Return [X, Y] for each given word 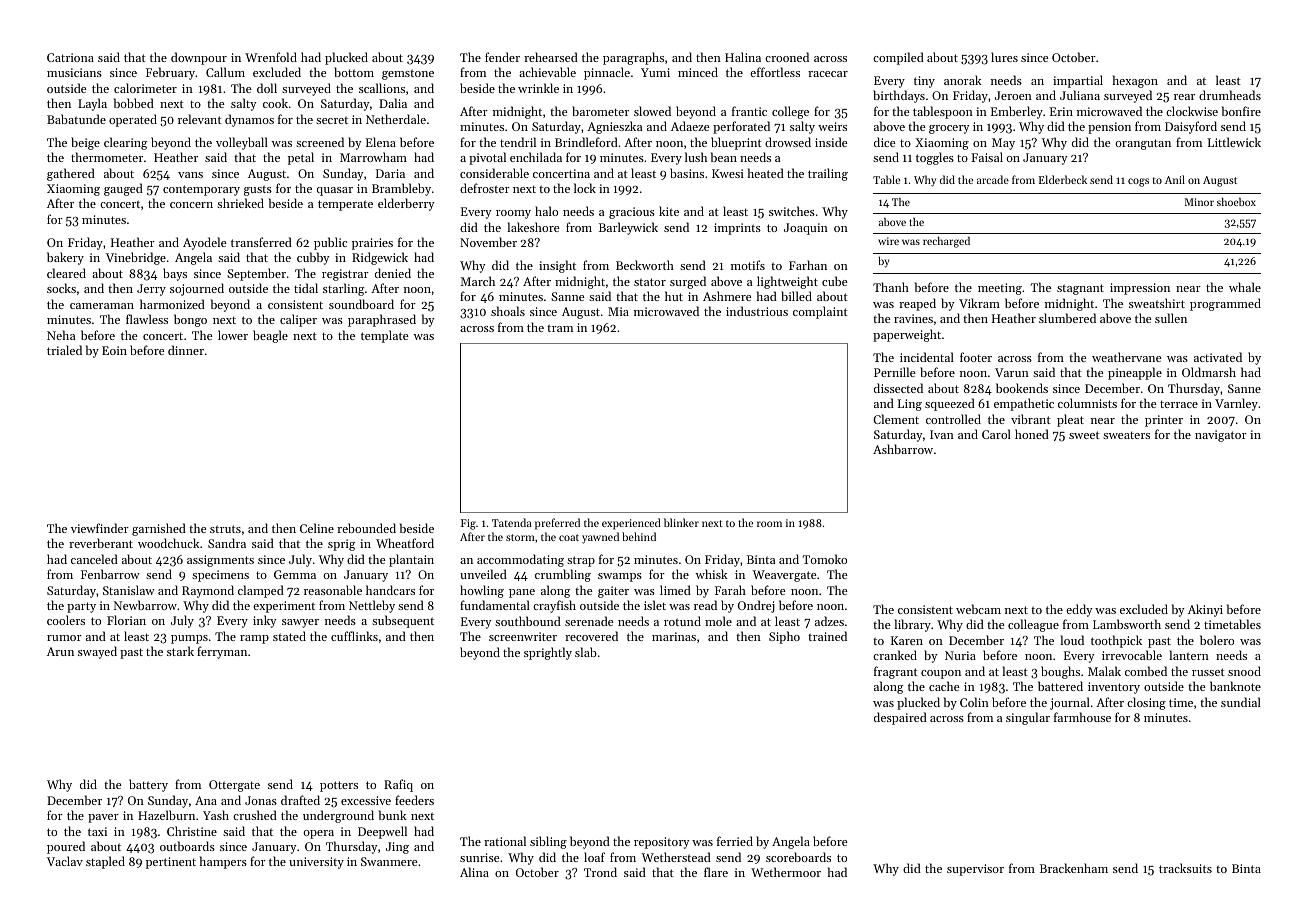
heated [766, 173]
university [316, 863]
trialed [64, 350]
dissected [898, 388]
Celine [317, 528]
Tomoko [825, 559]
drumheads [1230, 95]
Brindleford [586, 142]
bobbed [134, 103]
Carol [996, 434]
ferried [735, 841]
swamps [620, 577]
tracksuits [1185, 868]
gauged [123, 189]
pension [1109, 128]
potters [339, 786]
